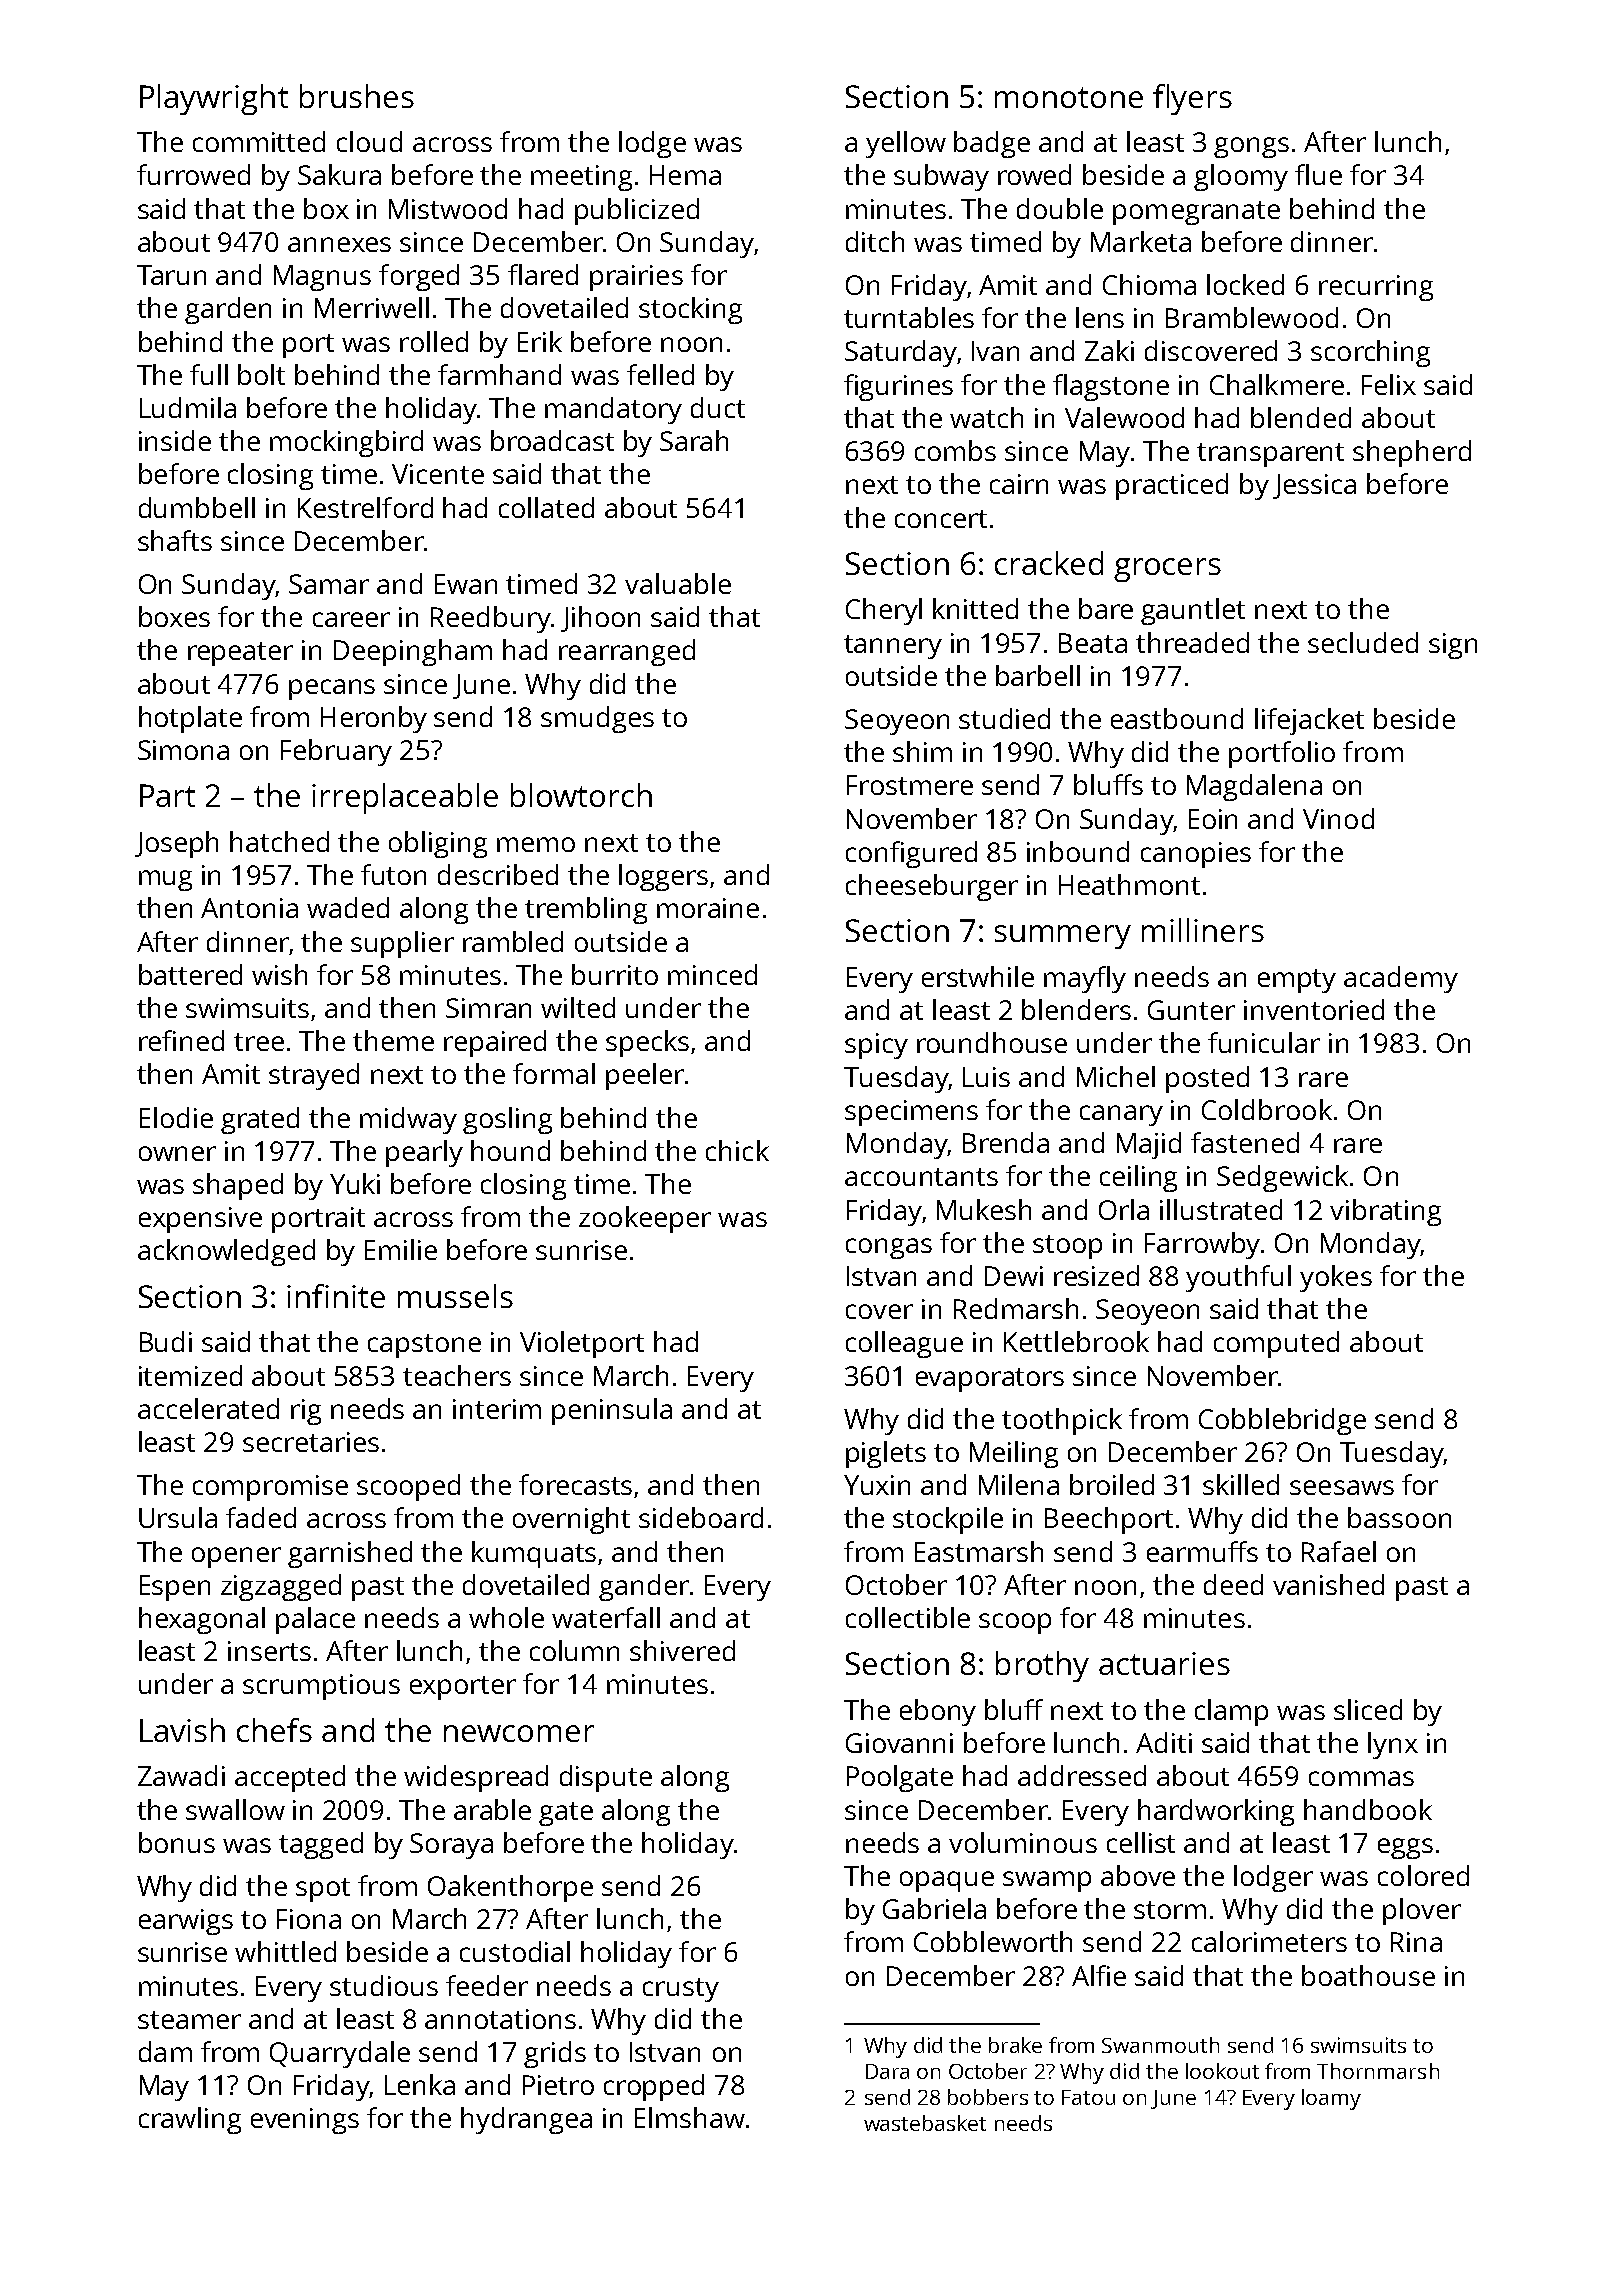 The image size is (1620, 2292). Describe the element at coordinates (357, 96) in the screenshot. I see `brushes` at that location.
